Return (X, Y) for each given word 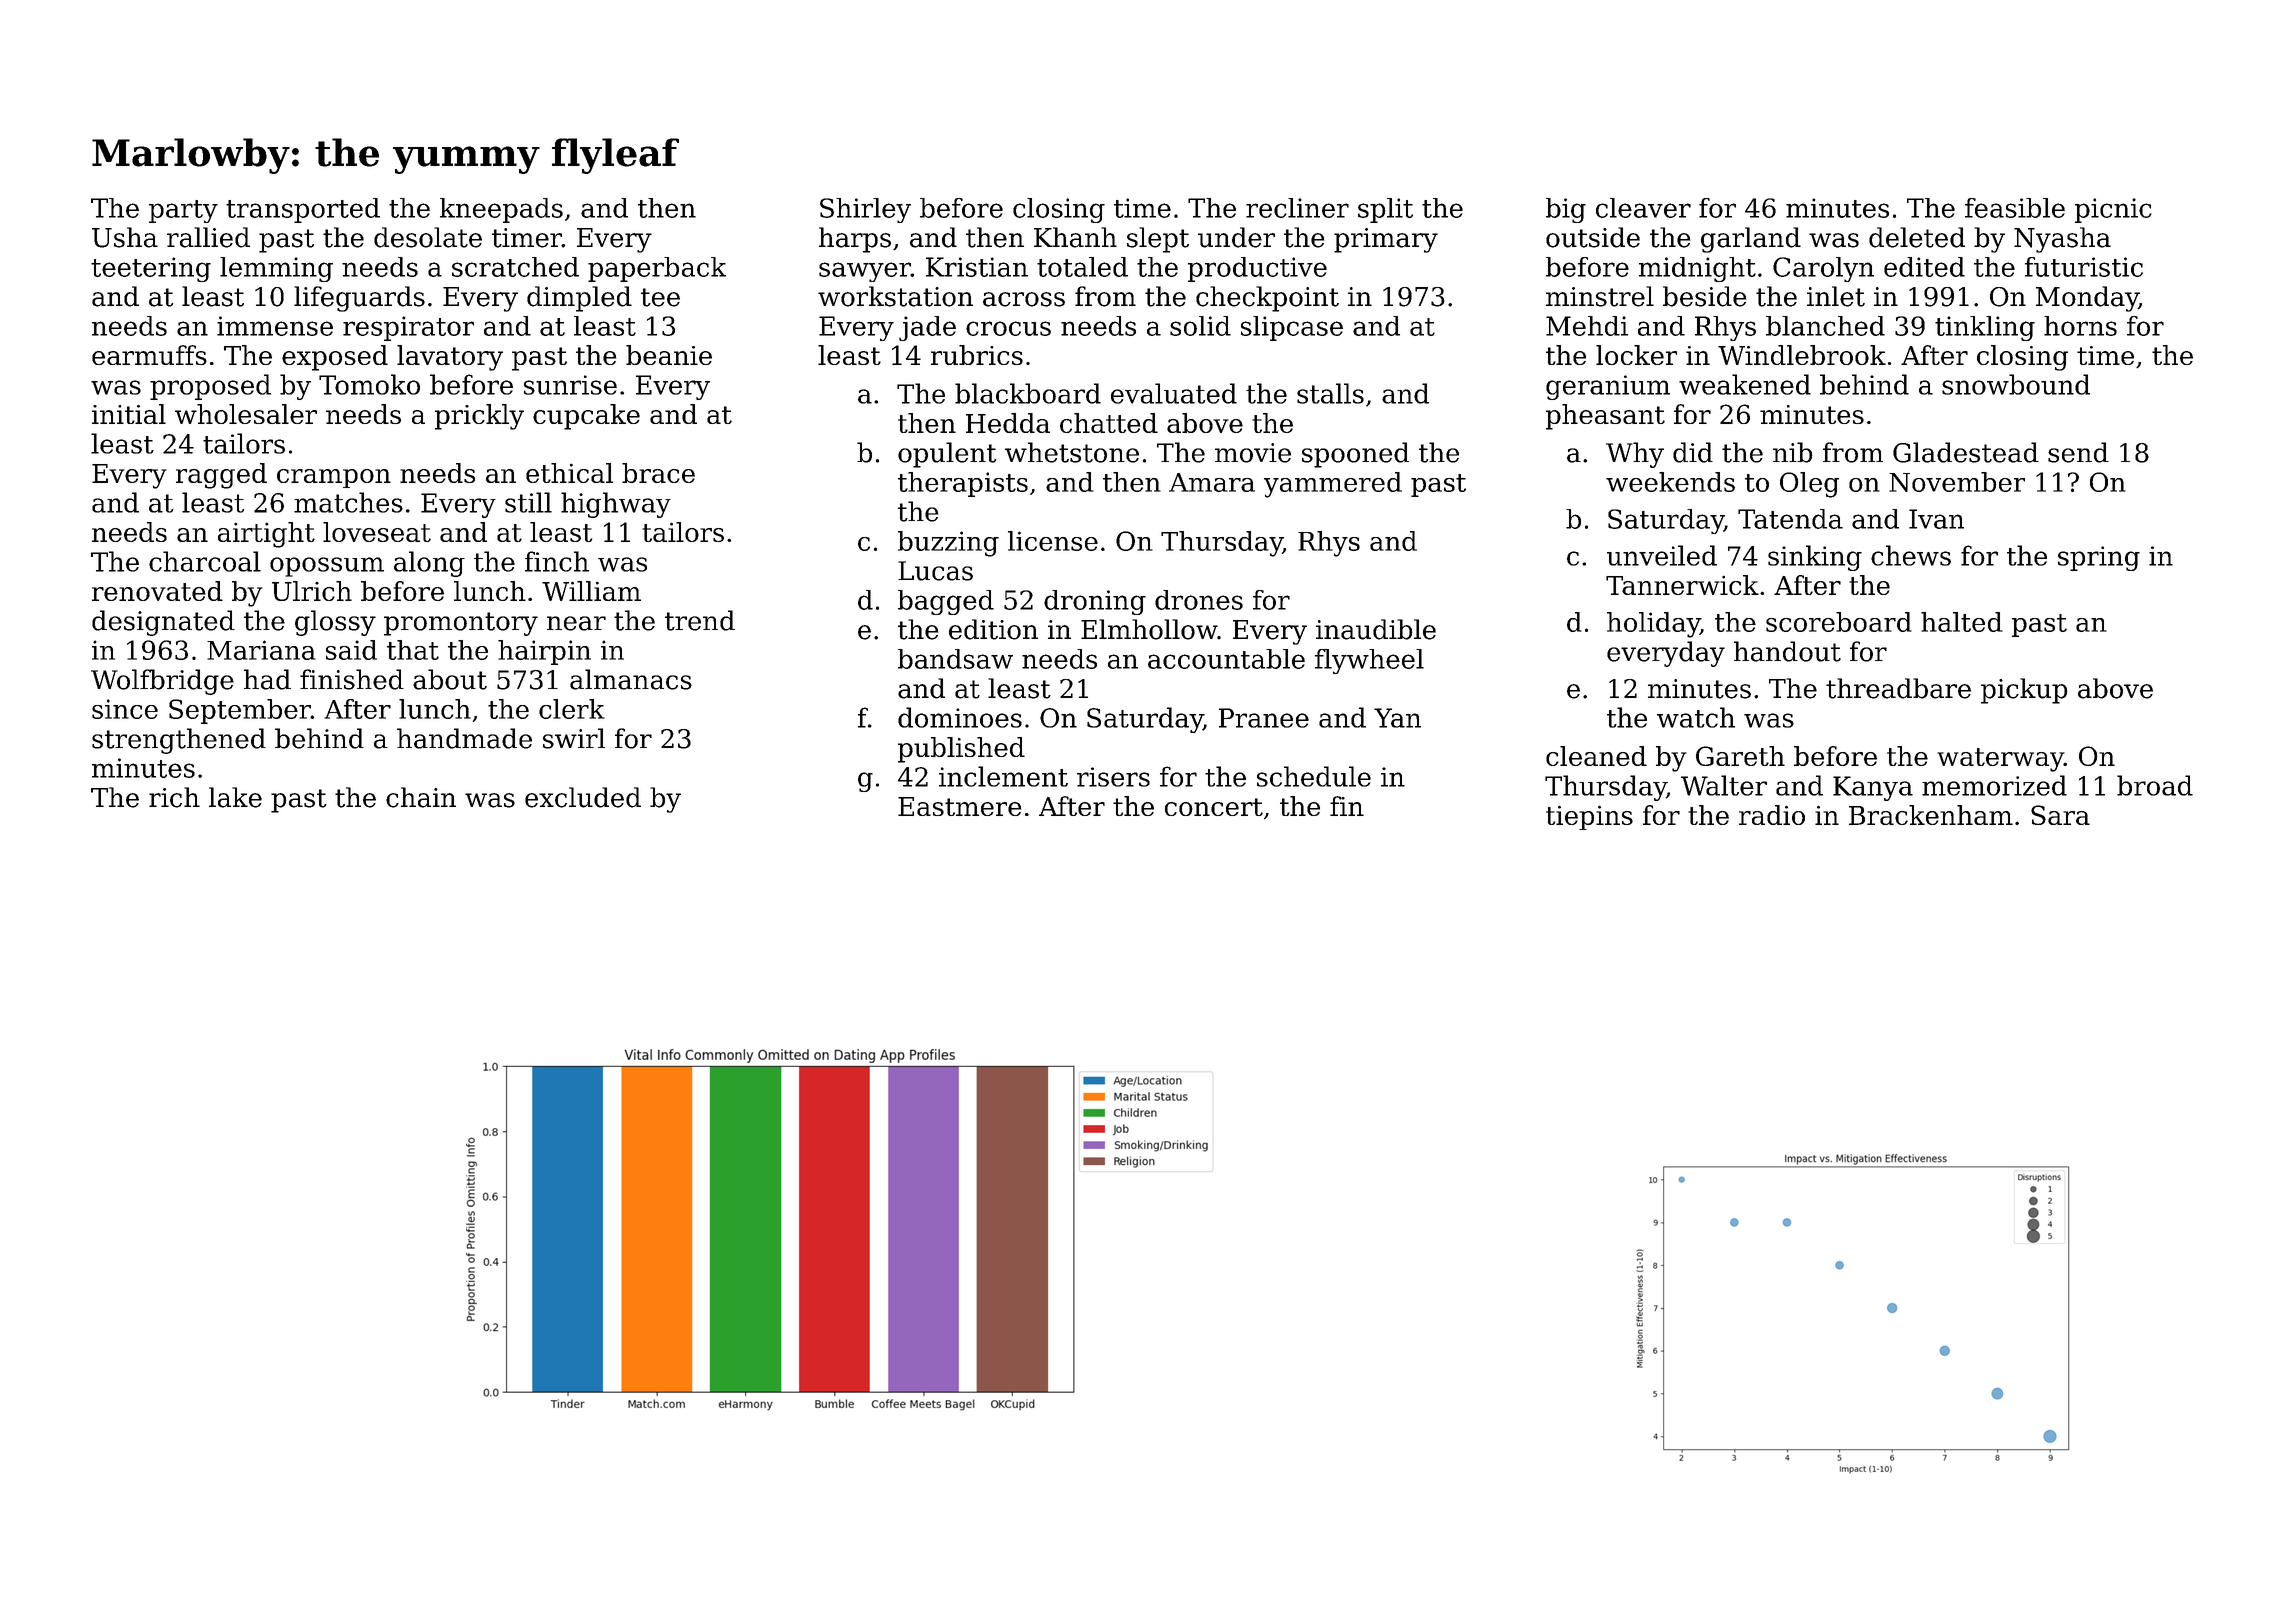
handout (1787, 651)
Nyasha (2062, 240)
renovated (157, 591)
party (183, 211)
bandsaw (955, 659)
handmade (464, 738)
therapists (963, 484)
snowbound (2016, 384)
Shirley (865, 210)
